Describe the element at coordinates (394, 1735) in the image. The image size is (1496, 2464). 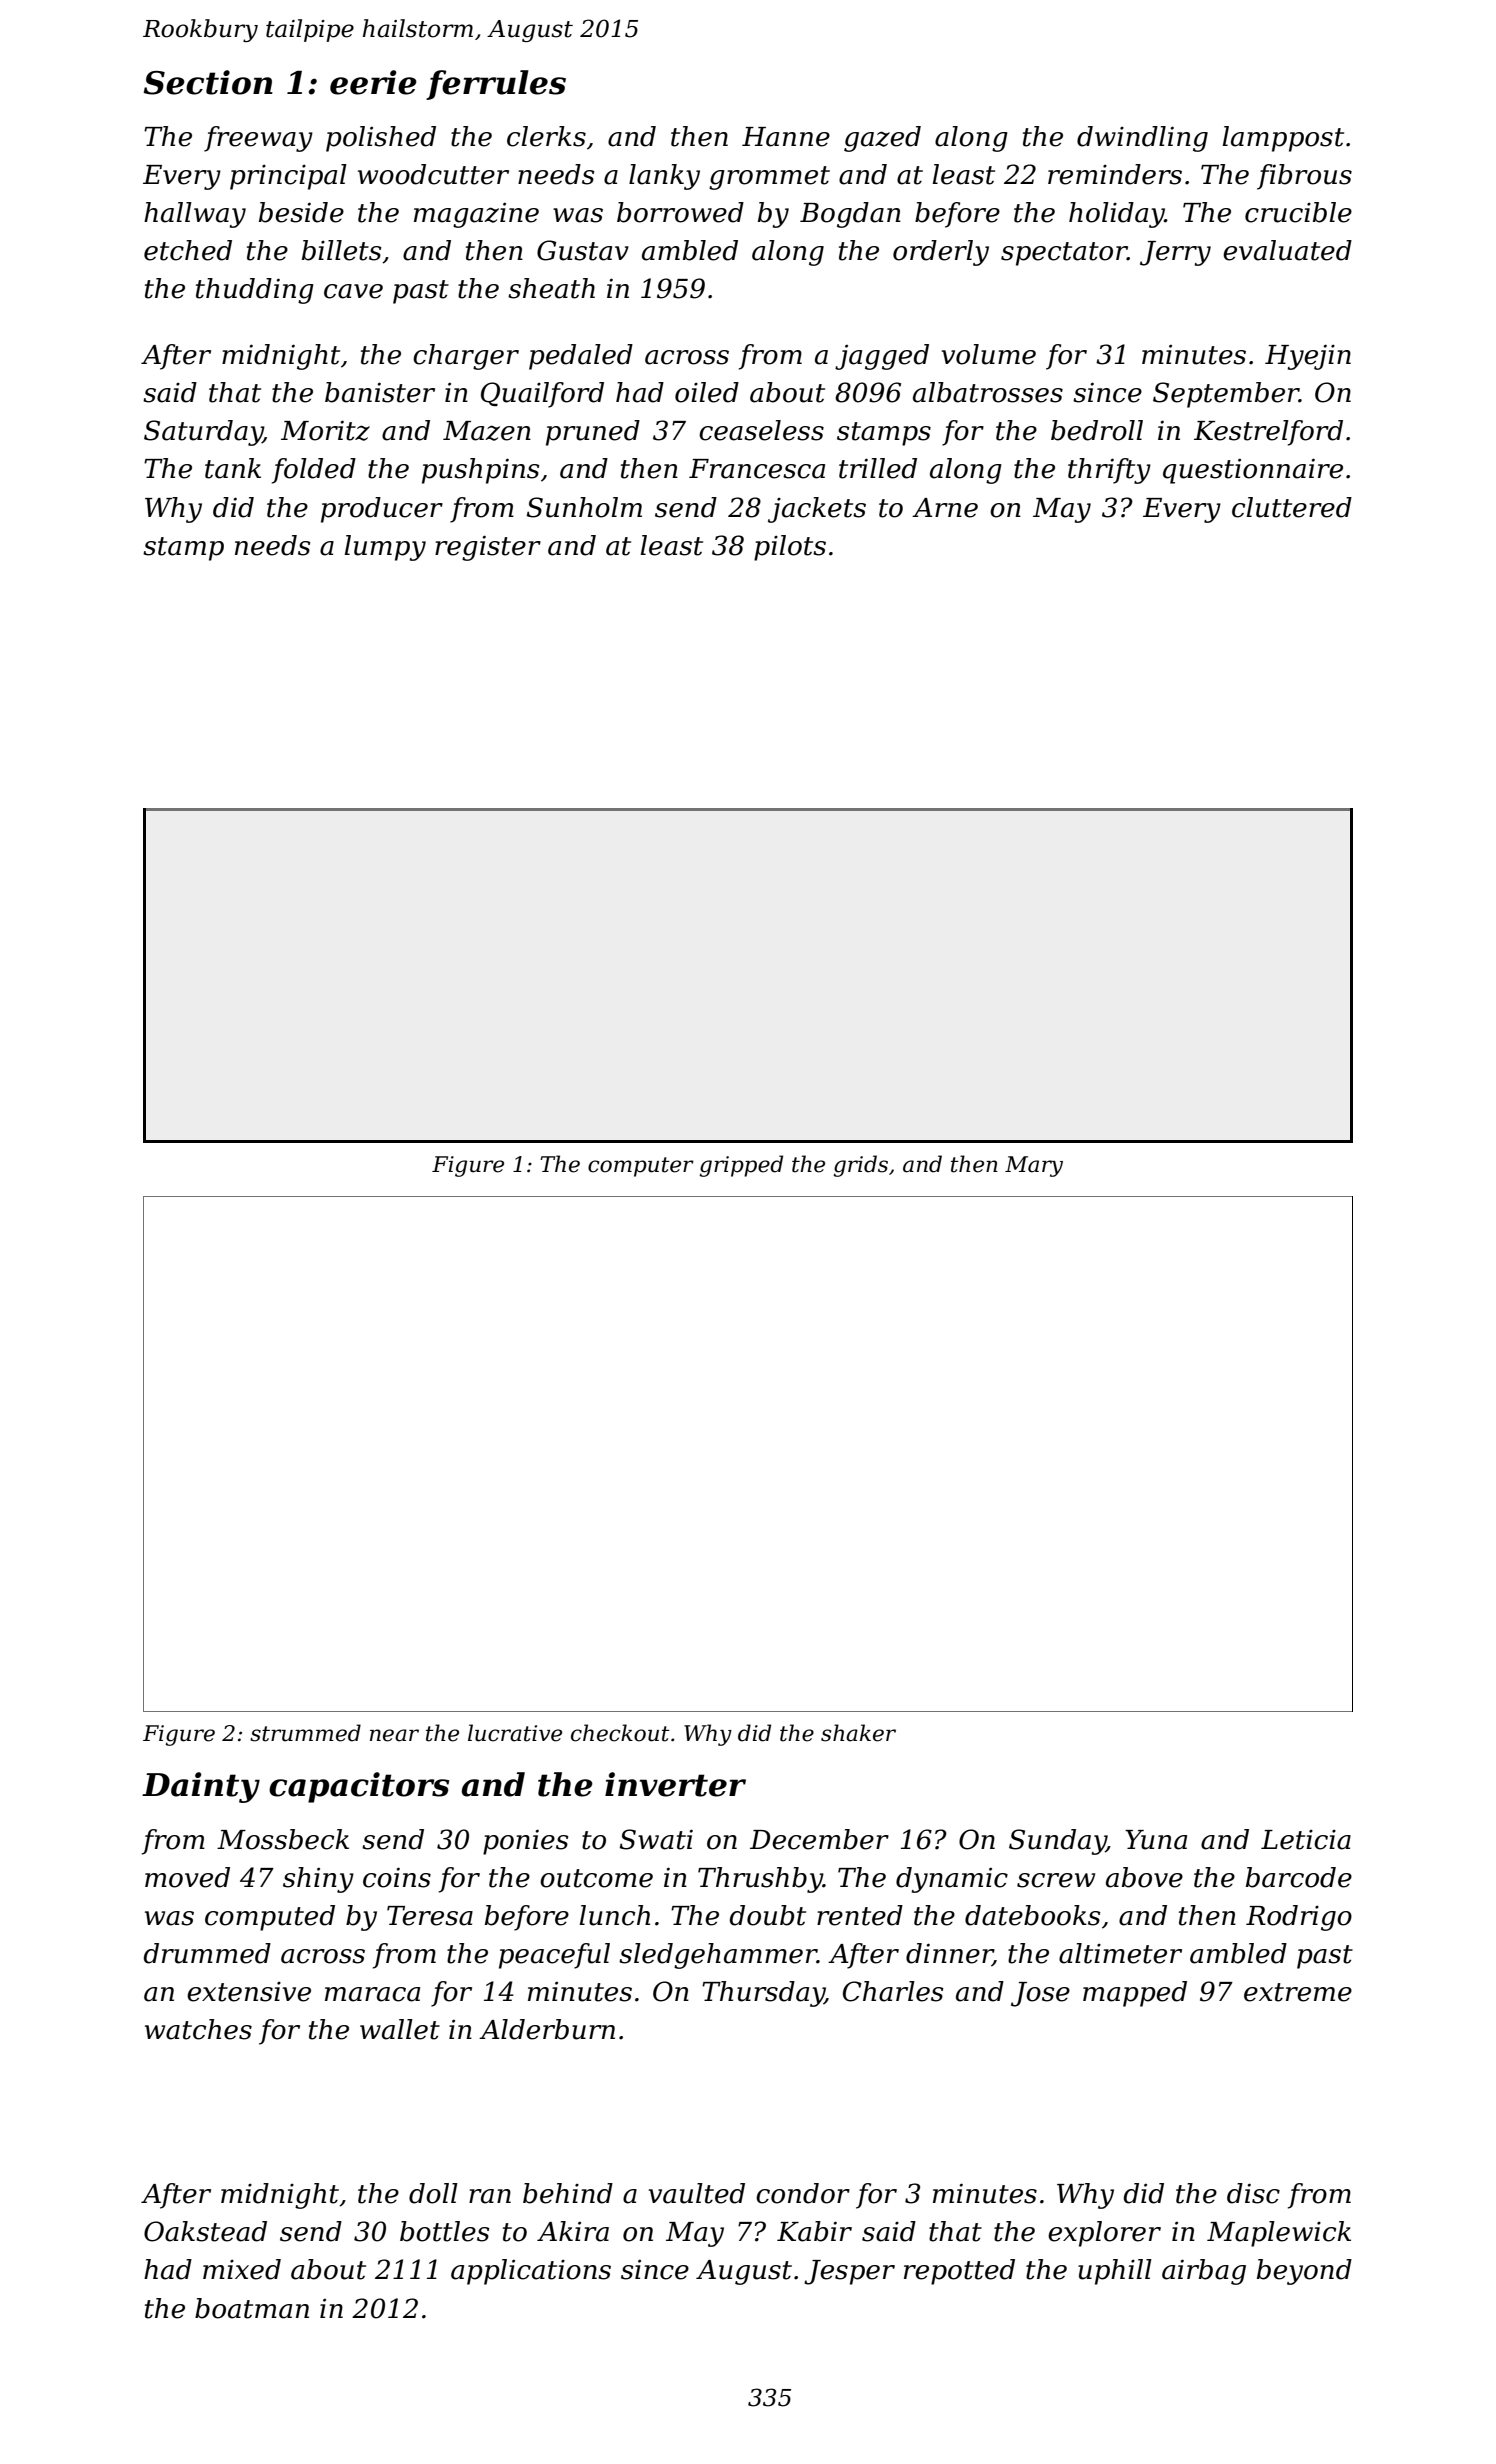
I see `near` at that location.
